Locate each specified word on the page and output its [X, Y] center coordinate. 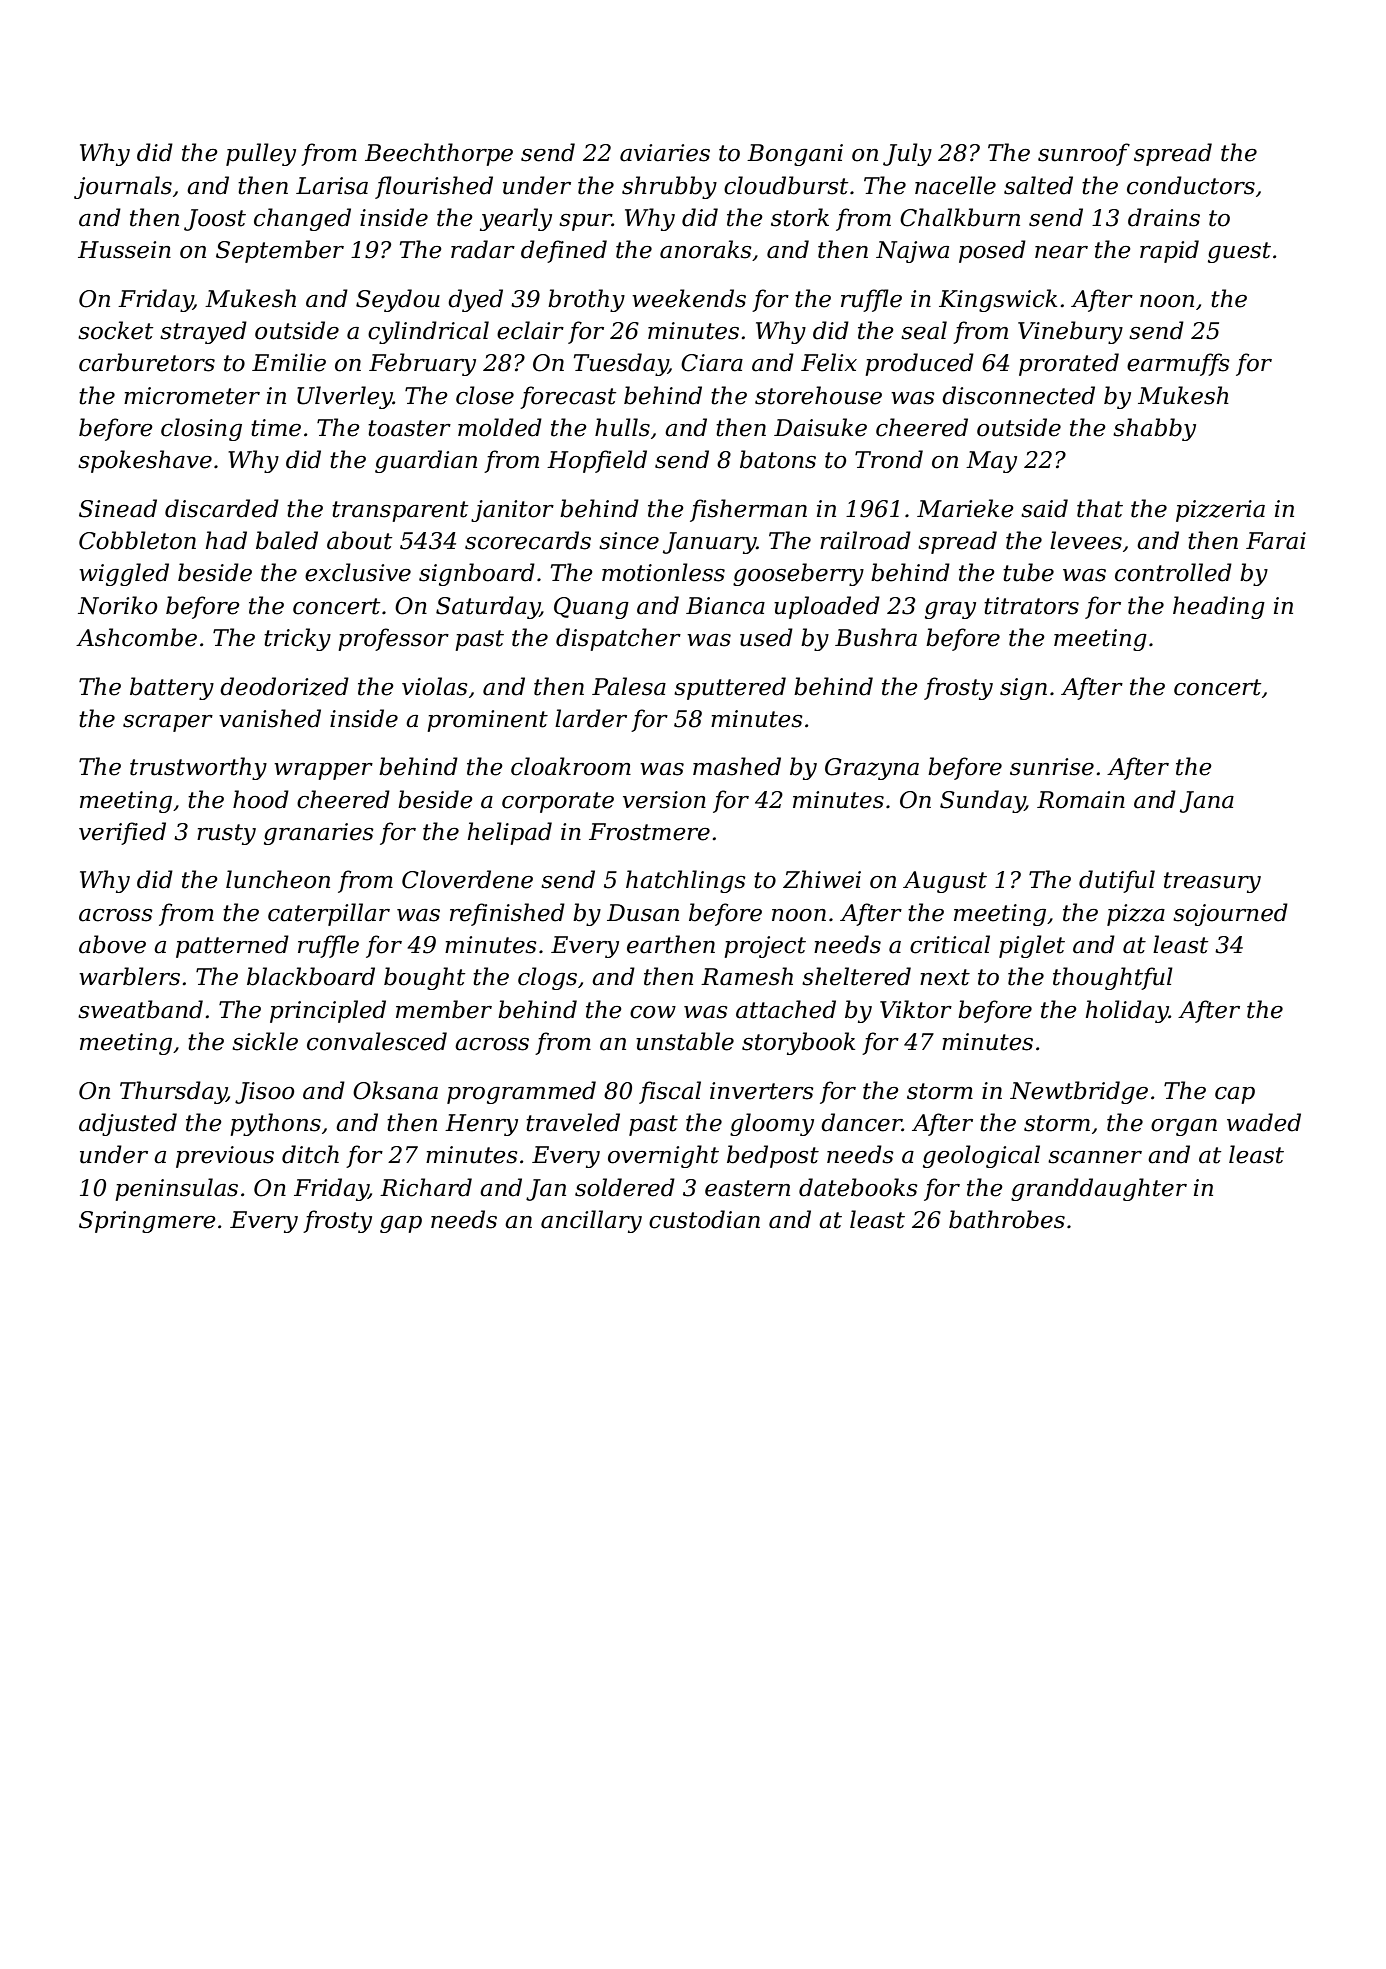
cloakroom [571, 766]
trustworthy [198, 768]
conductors [1191, 185]
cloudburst [786, 185]
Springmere [147, 1222]
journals [123, 187]
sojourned [1230, 914]
